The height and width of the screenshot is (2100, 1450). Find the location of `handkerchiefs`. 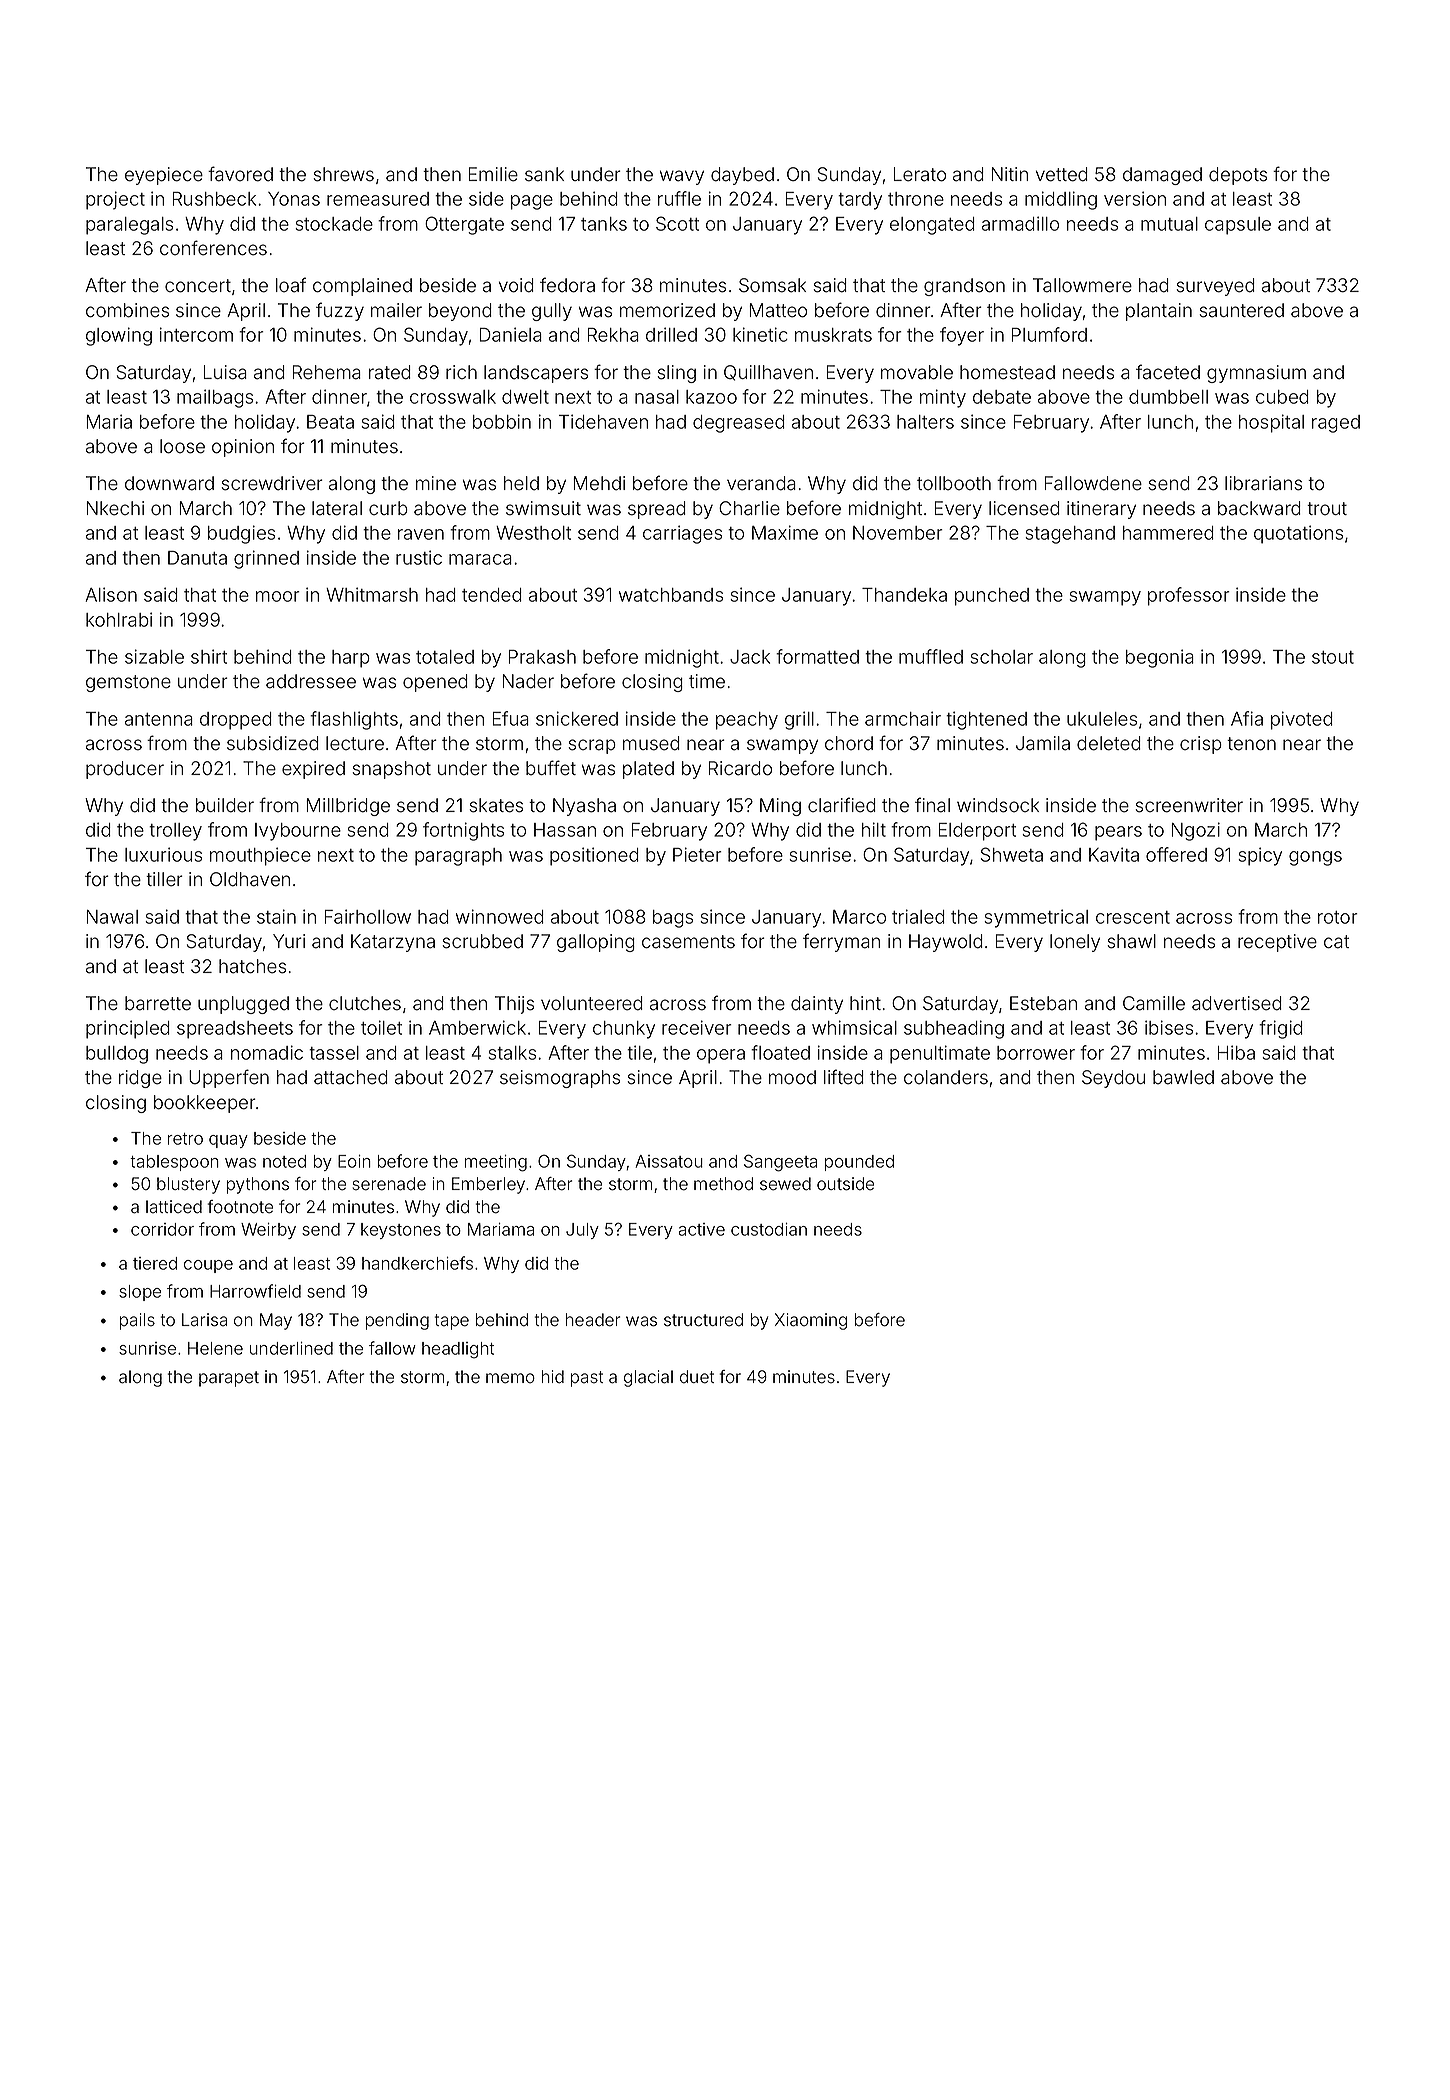

handkerchiefs is located at coordinates (417, 1263).
